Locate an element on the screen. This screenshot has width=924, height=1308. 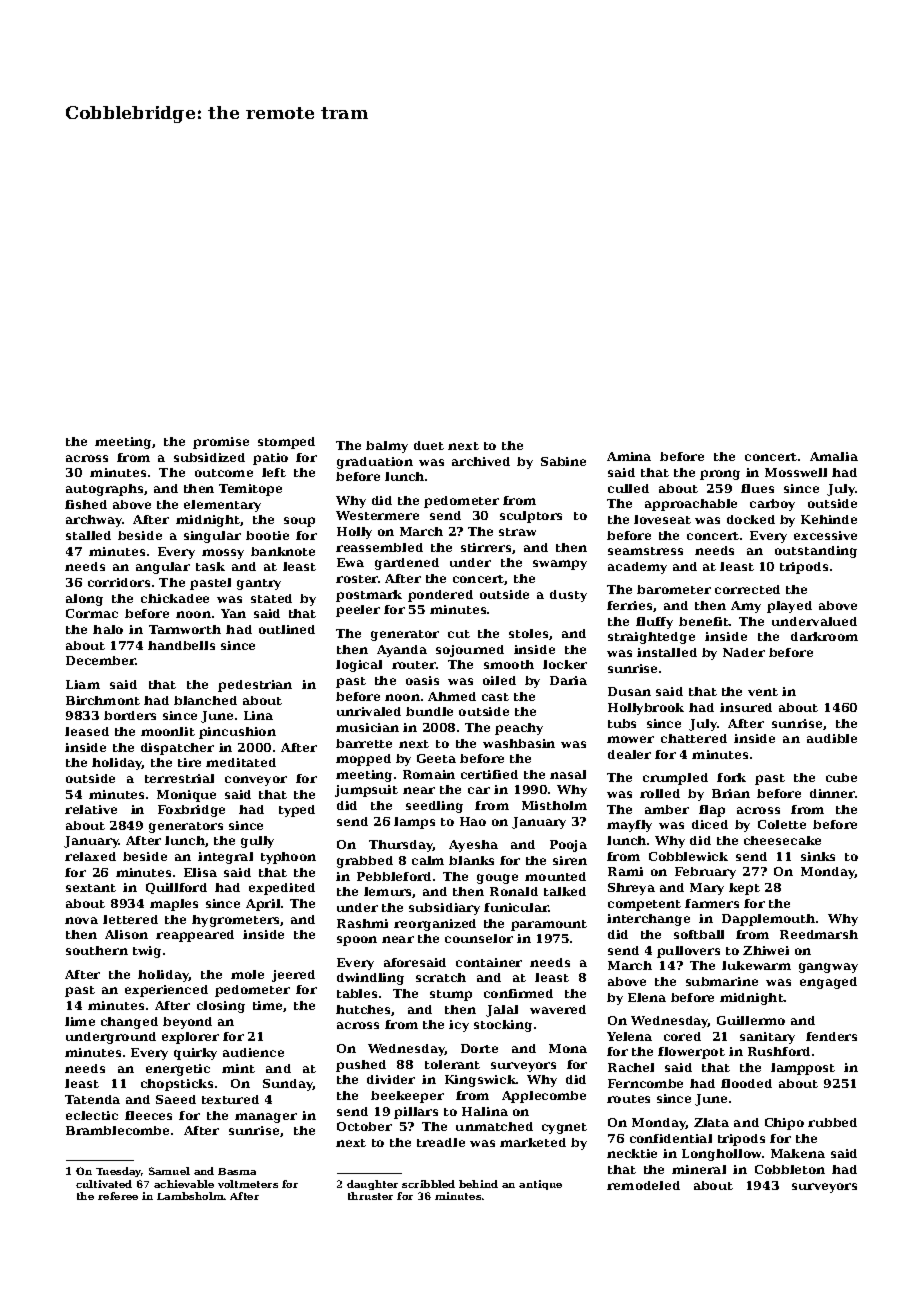
singular is located at coordinates (212, 537).
